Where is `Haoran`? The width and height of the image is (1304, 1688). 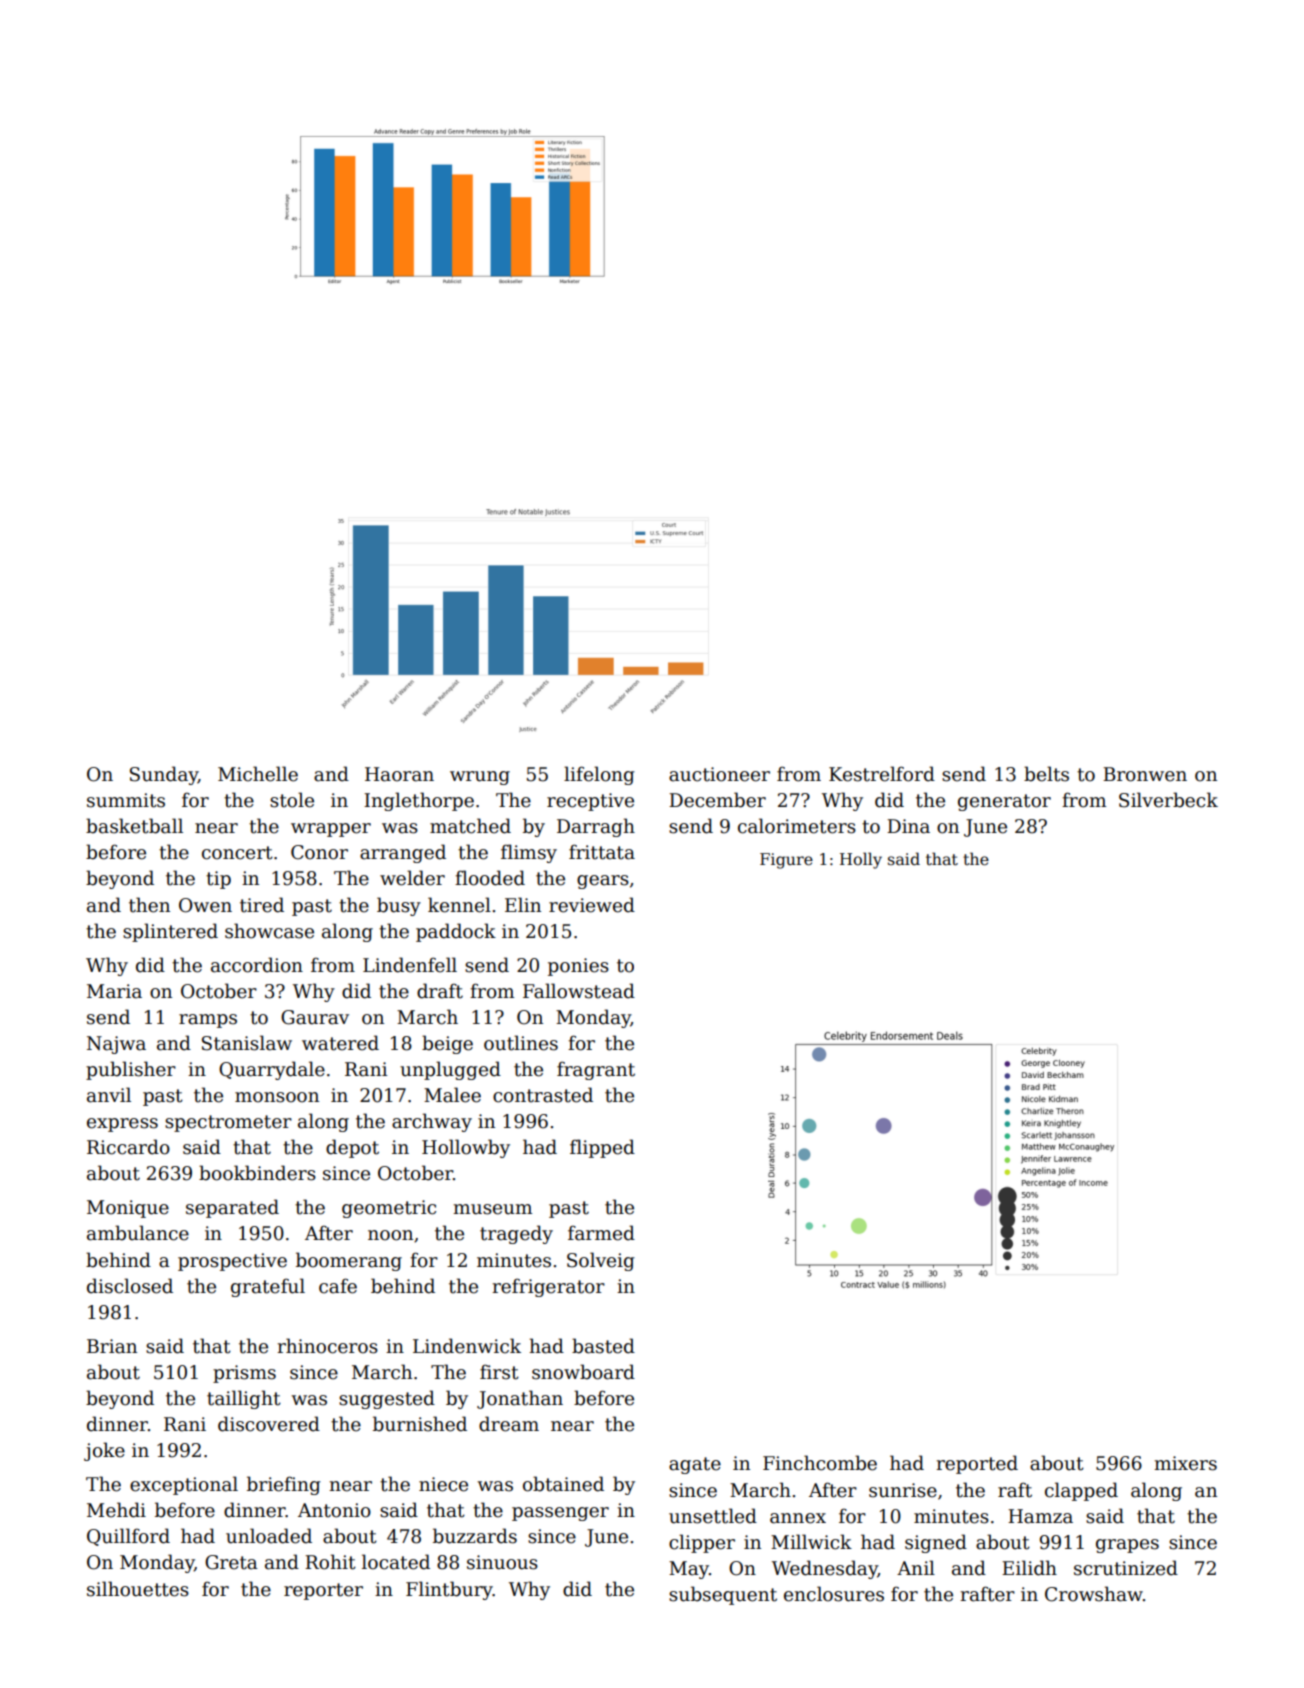
Haoran is located at coordinates (399, 774).
